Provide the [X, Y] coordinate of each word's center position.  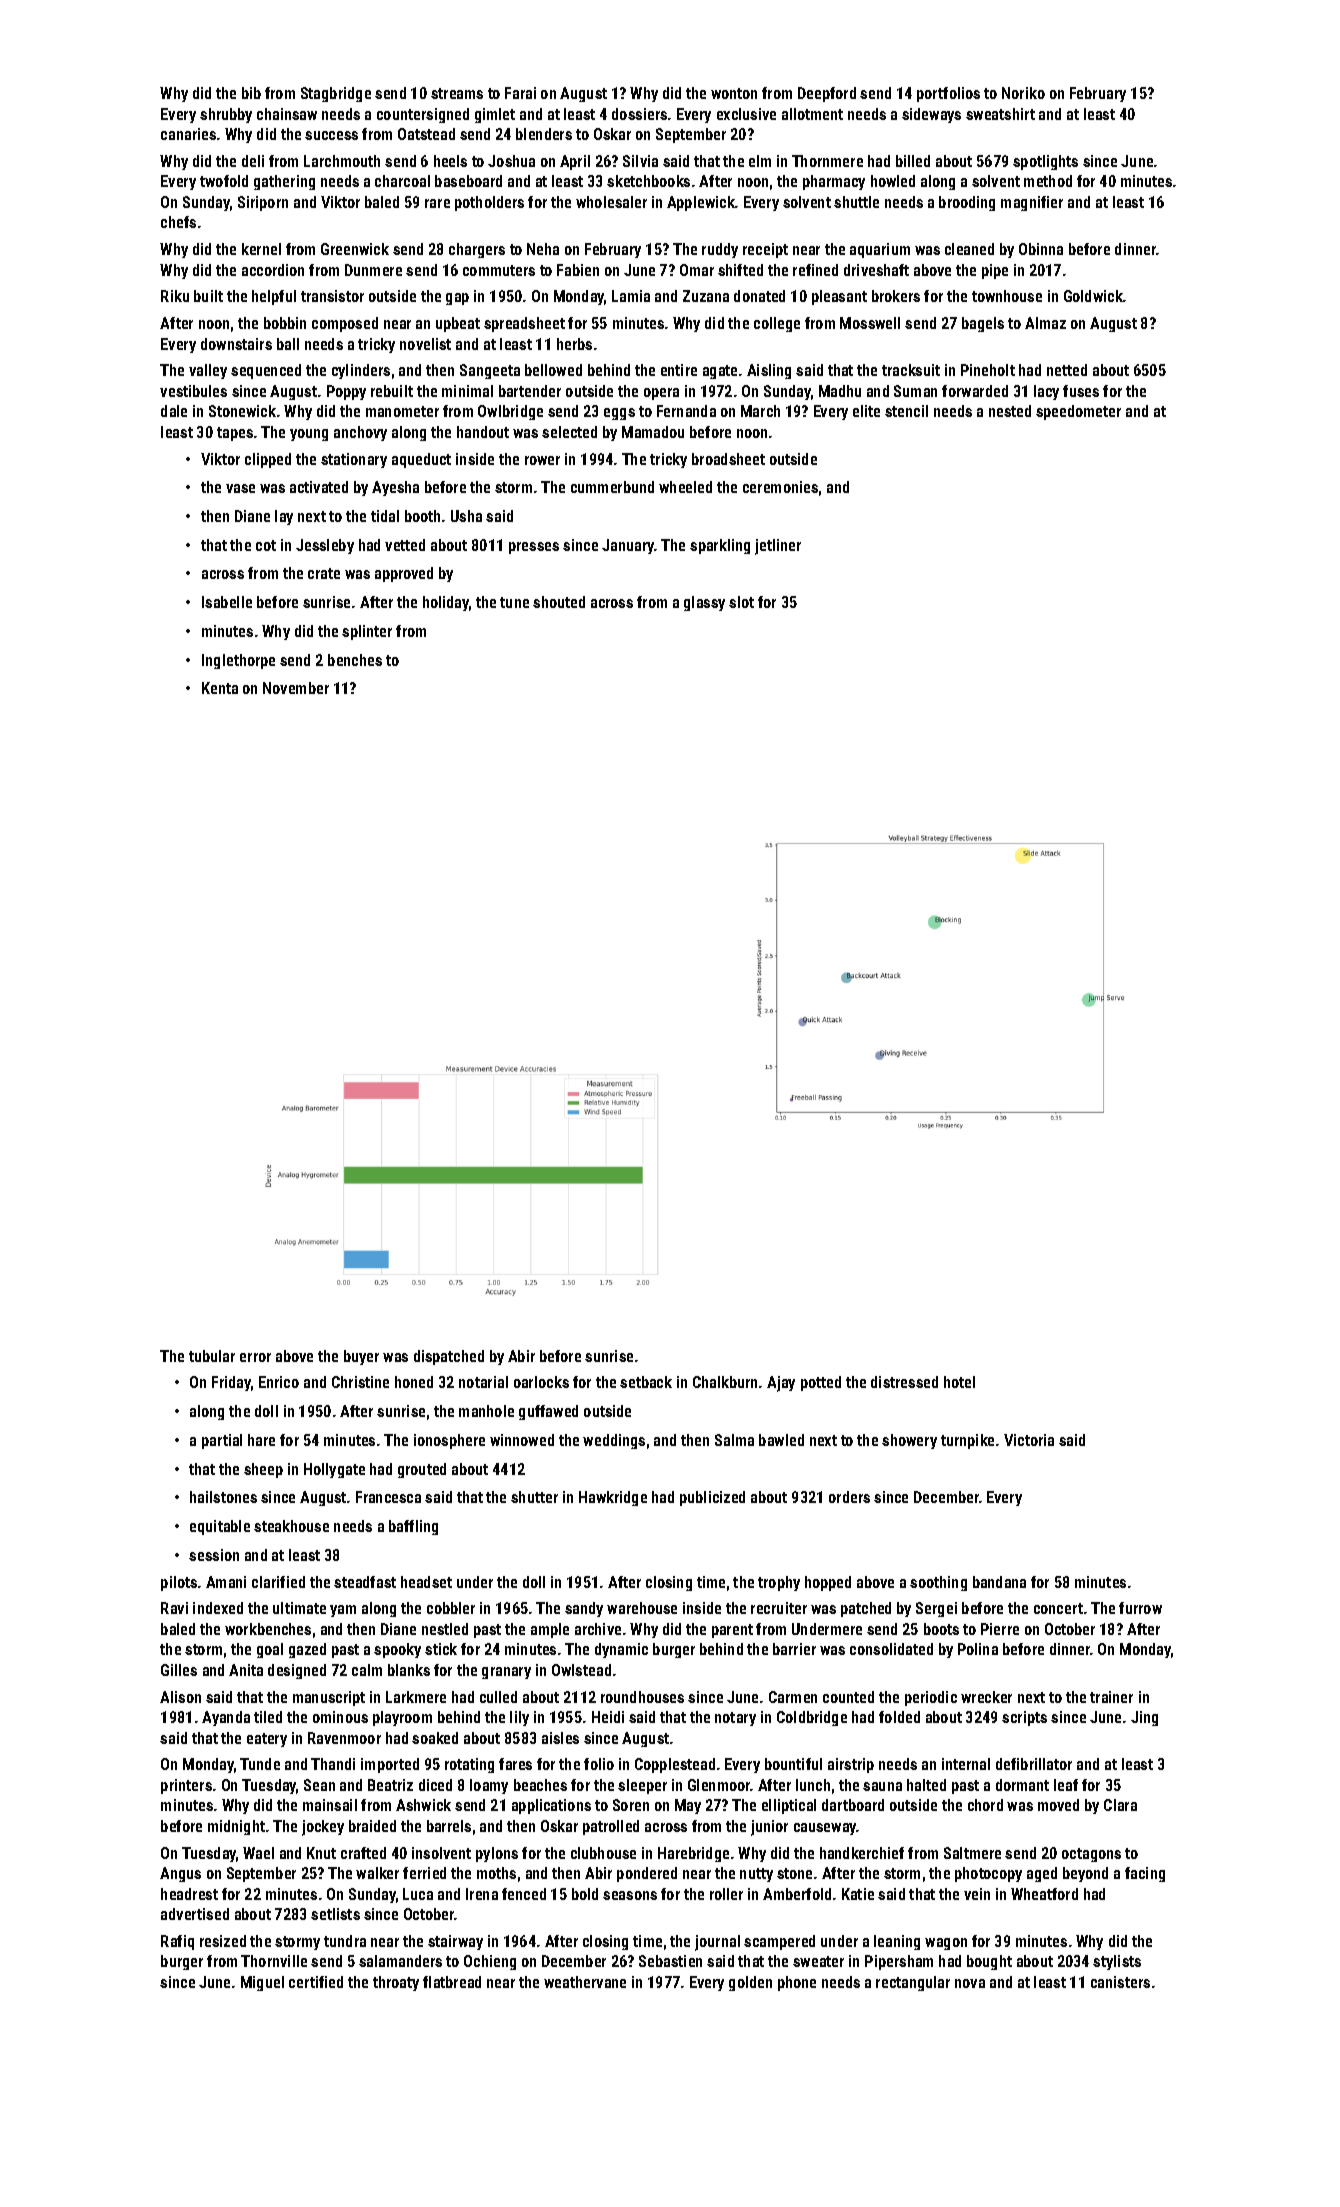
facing [1145, 1874]
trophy [779, 1583]
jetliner [778, 547]
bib [251, 93]
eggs [619, 414]
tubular [212, 1356]
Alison [180, 1697]
